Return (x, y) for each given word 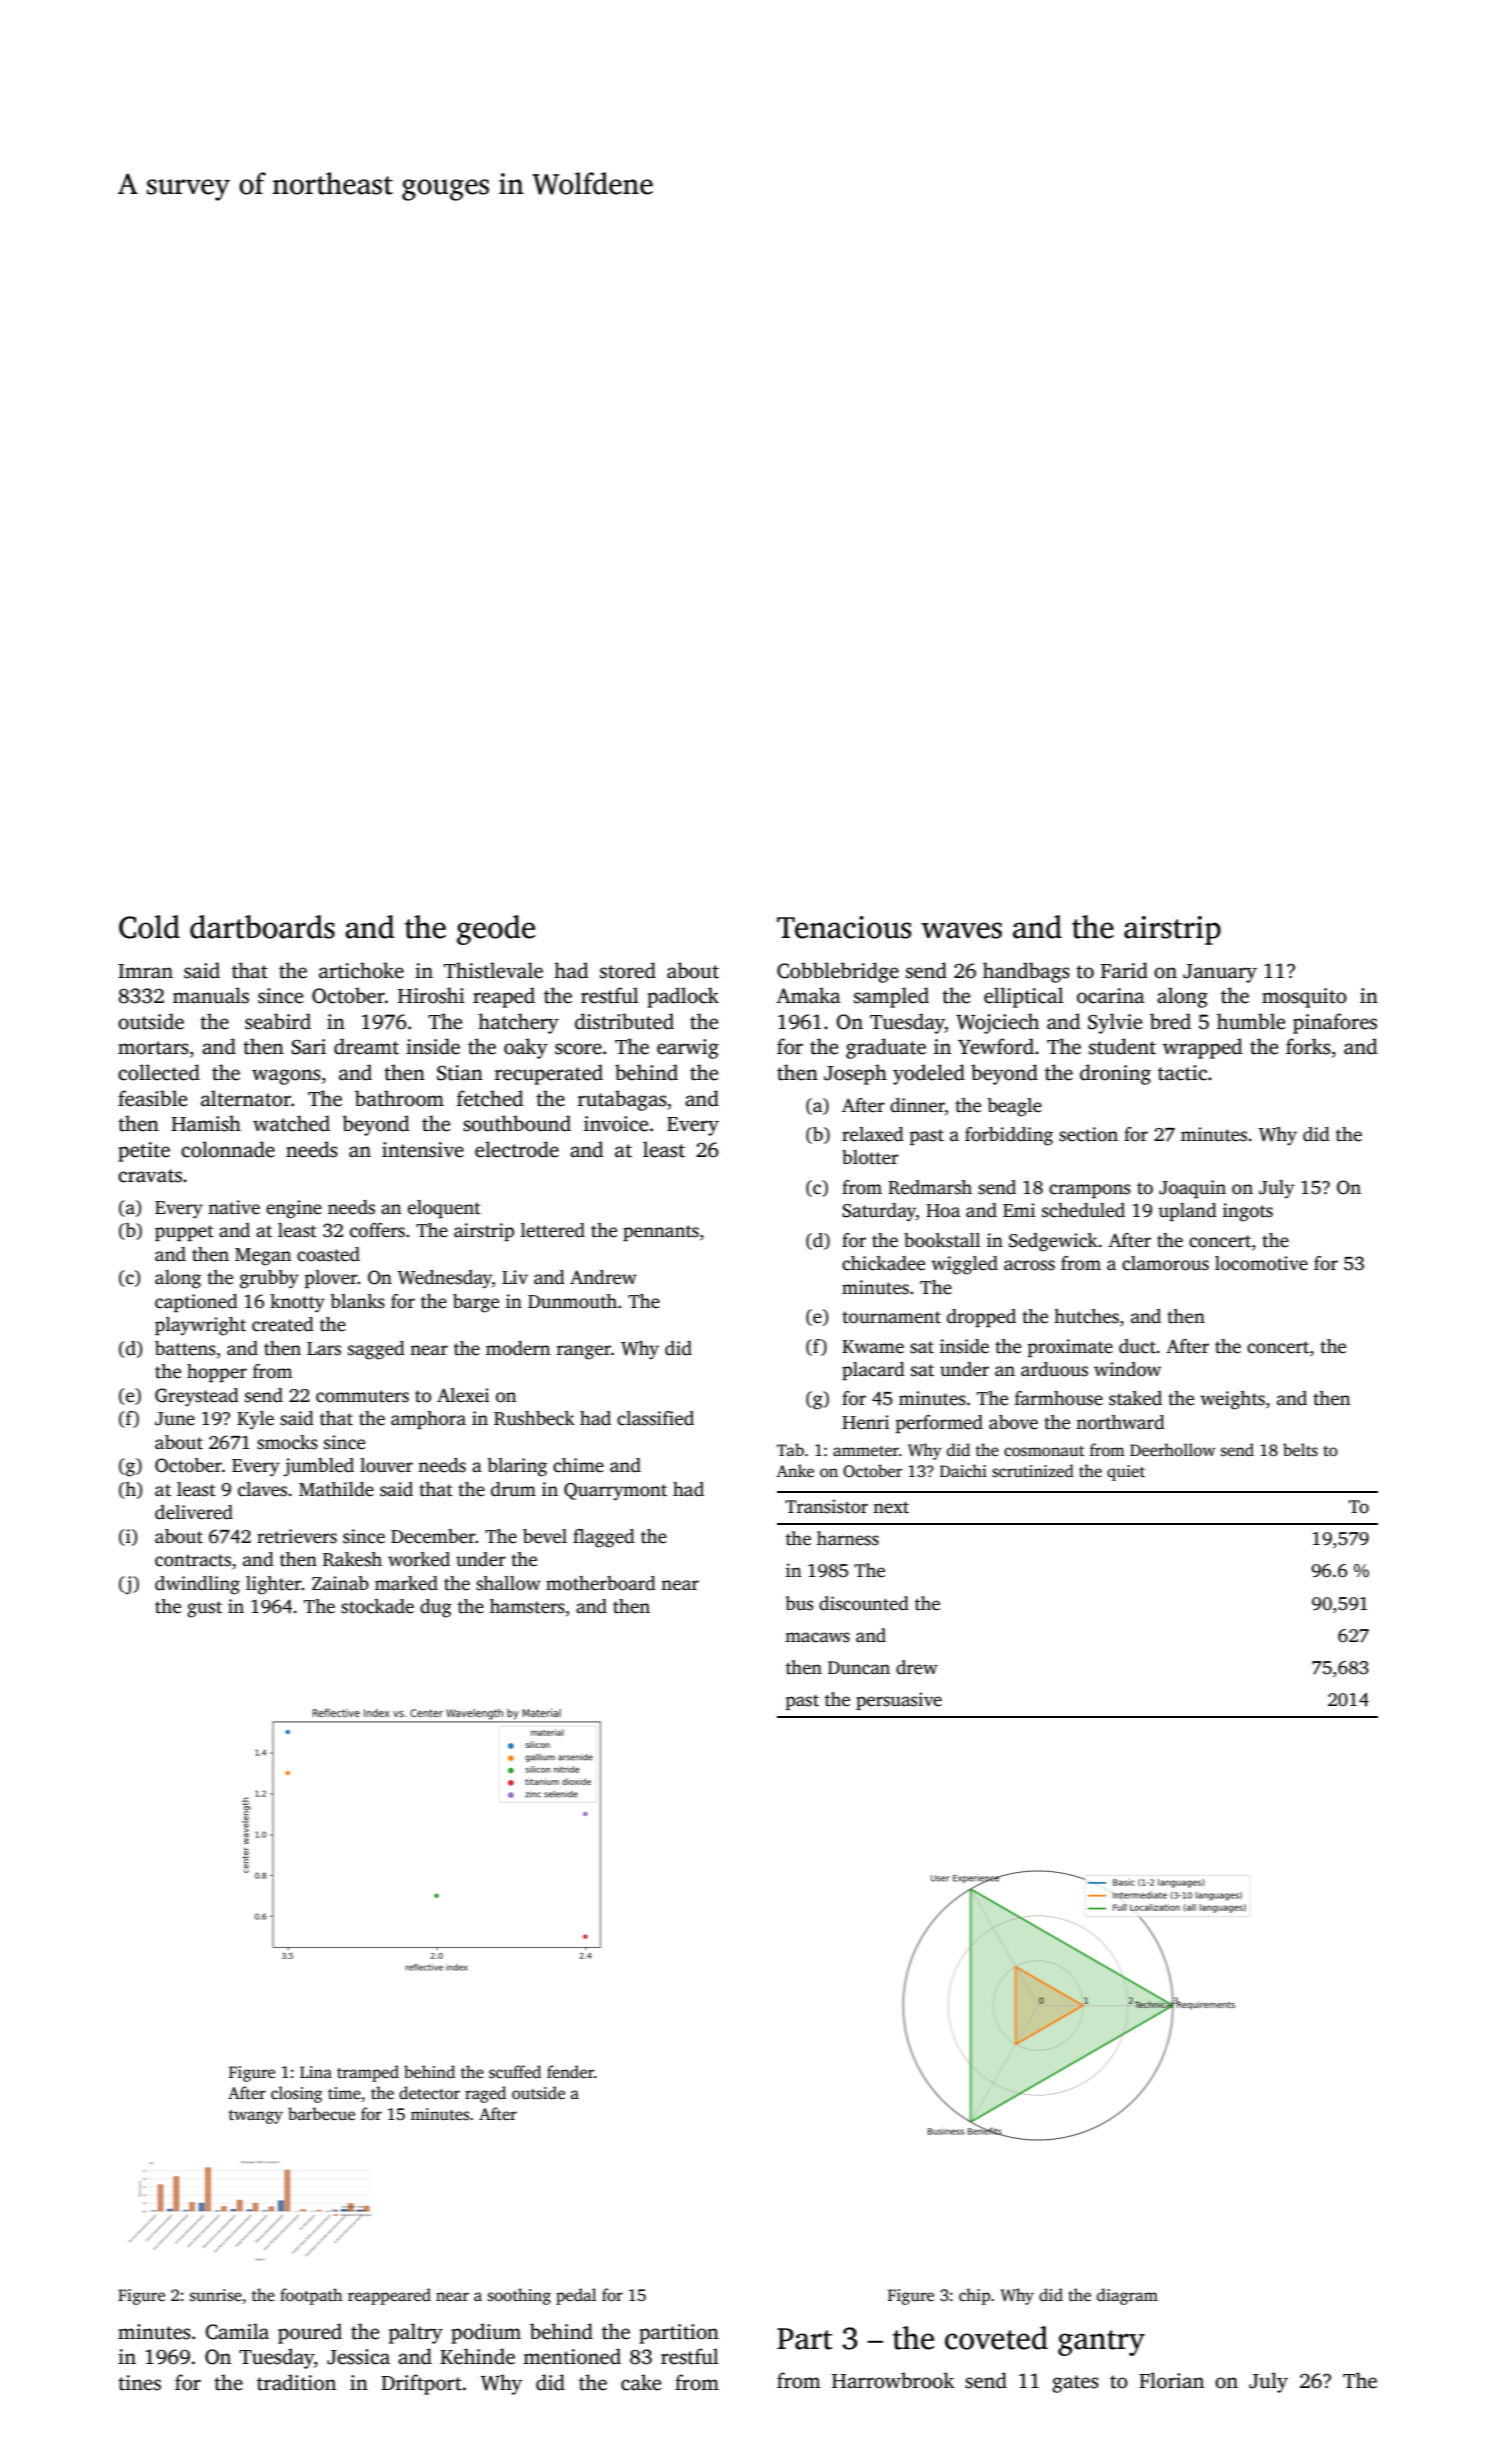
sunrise (216, 2295)
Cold (149, 927)
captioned (196, 1303)
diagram (1127, 2296)
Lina (316, 2072)
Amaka (808, 995)
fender (570, 2072)
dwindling (197, 1585)
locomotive (1261, 1263)
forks (1308, 1046)
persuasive (899, 1701)
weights (1232, 1400)
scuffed (515, 2072)
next (891, 1507)
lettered (553, 1230)
